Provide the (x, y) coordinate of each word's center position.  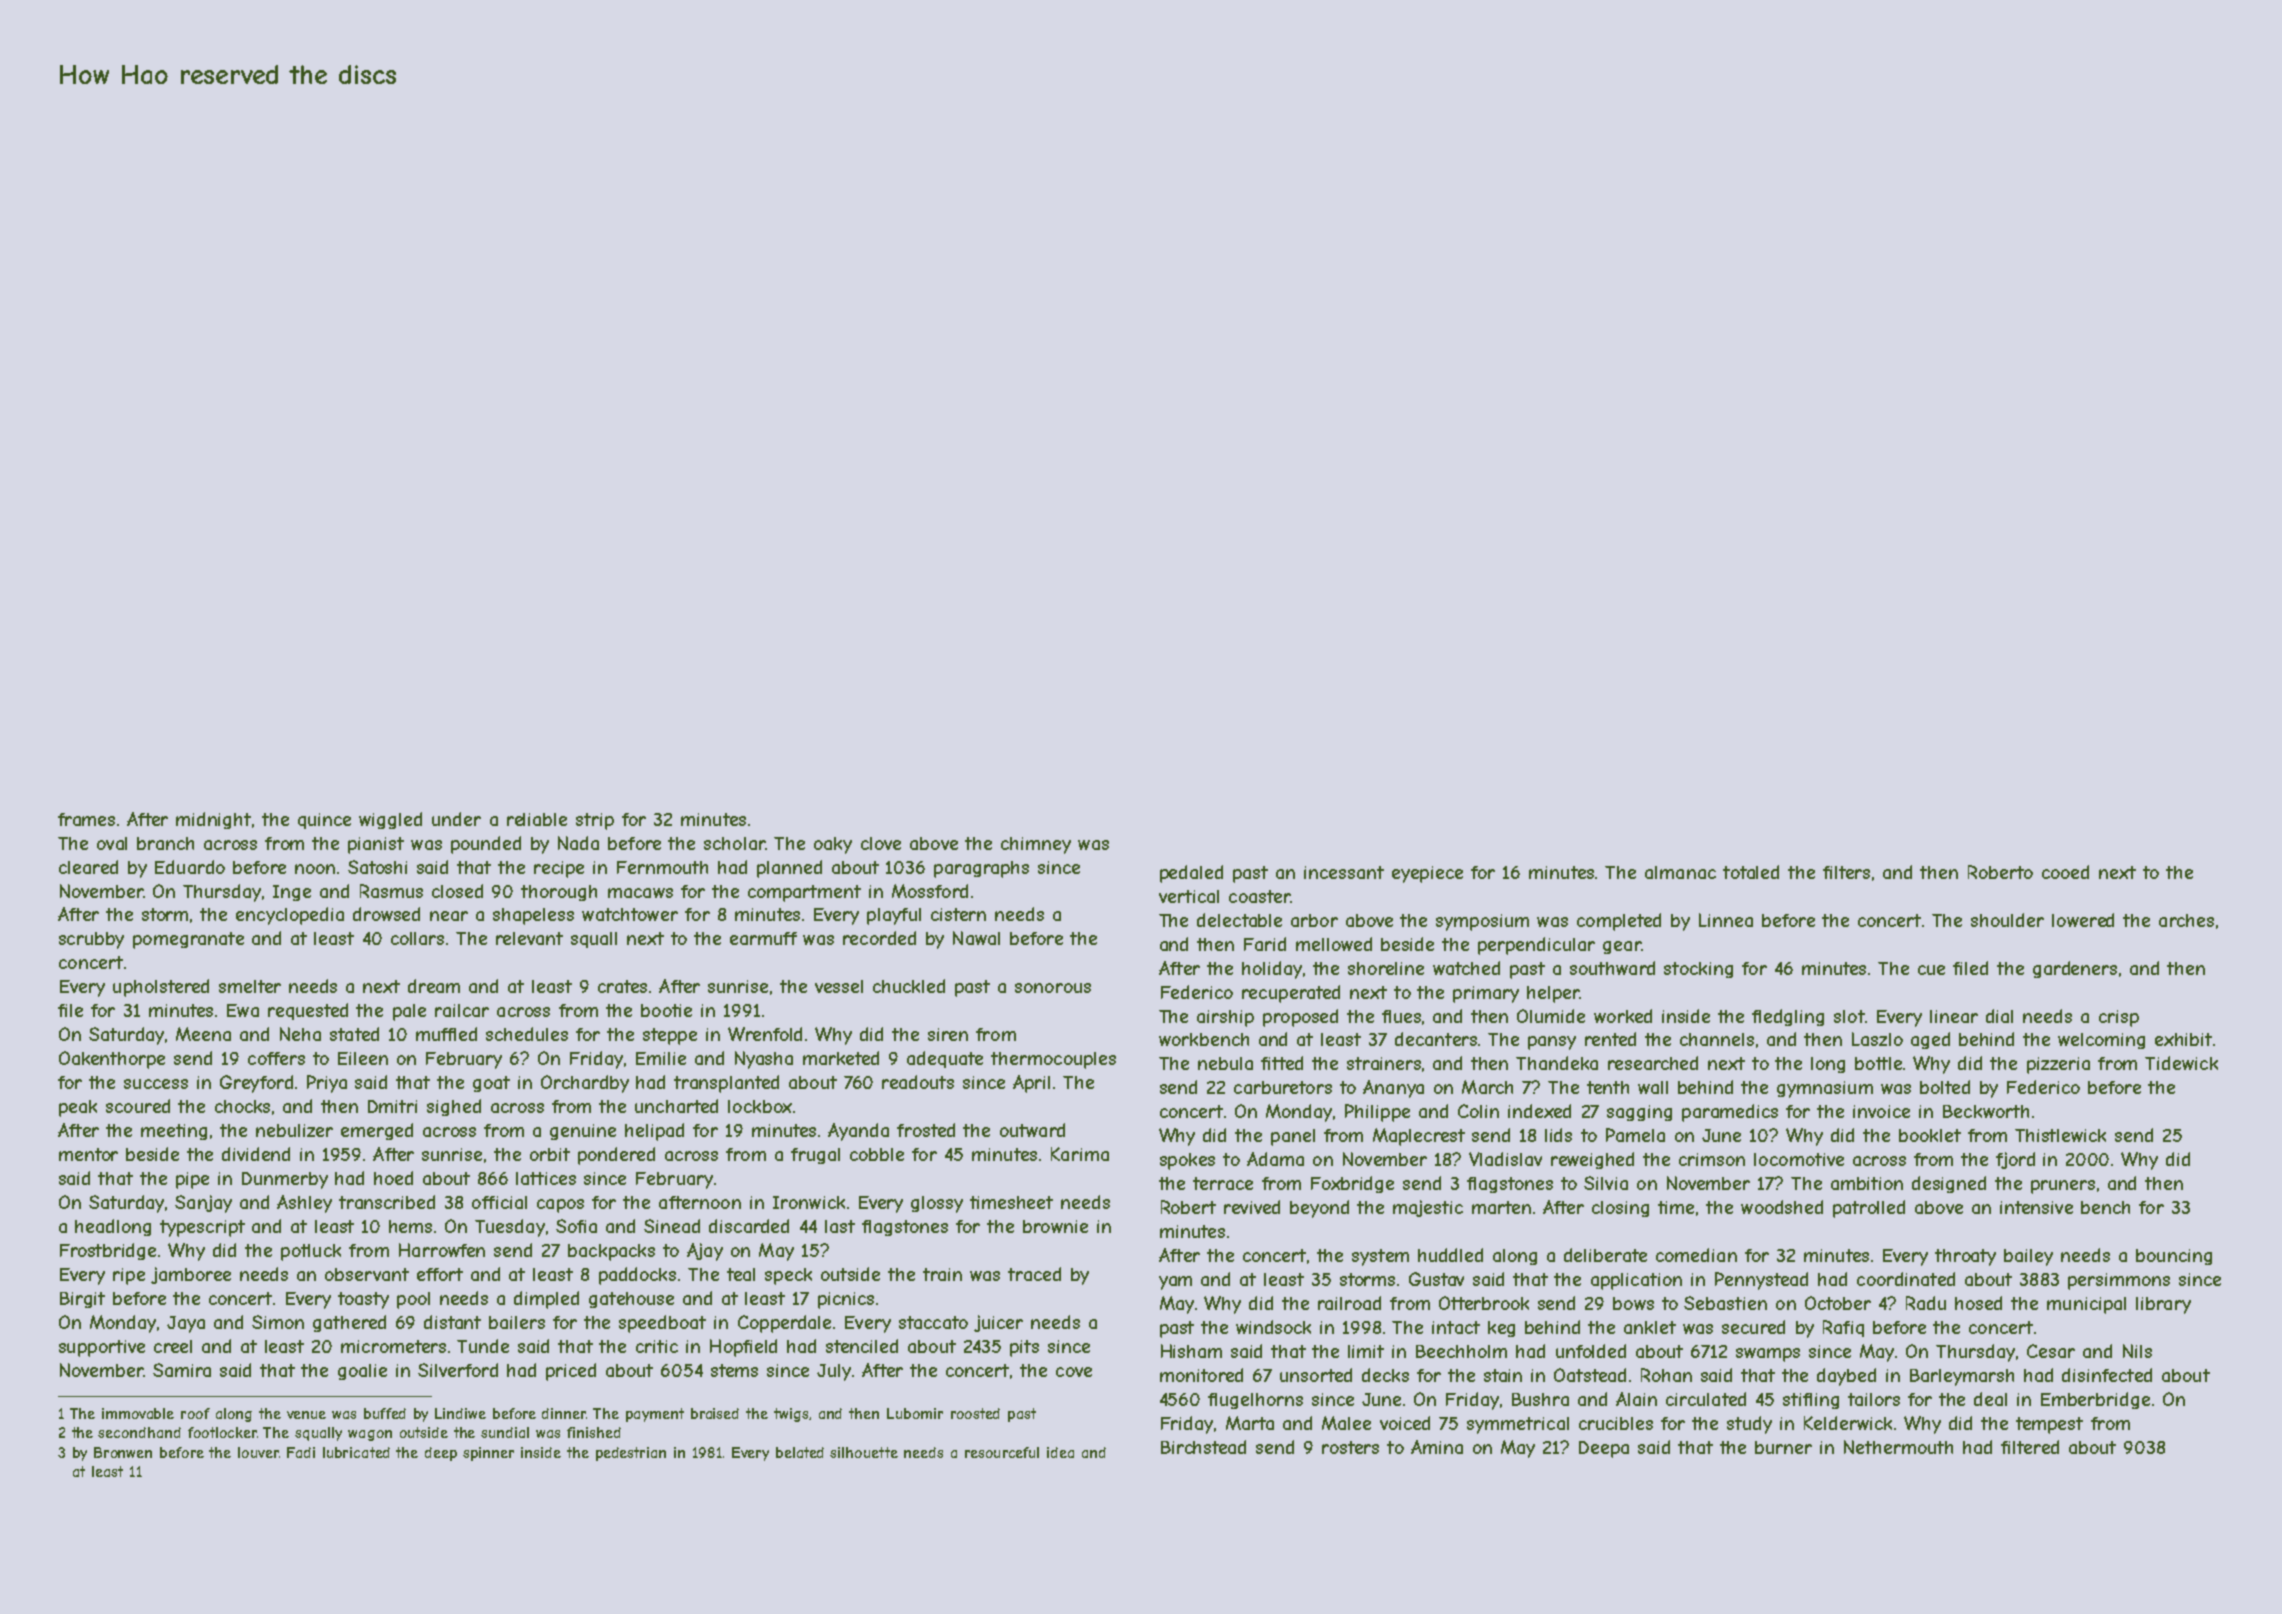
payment (655, 1415)
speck (788, 1276)
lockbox (760, 1106)
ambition (1867, 1183)
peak (78, 1108)
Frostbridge (108, 1251)
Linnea (1726, 920)
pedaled (1191, 874)
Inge (292, 893)
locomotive (1799, 1159)
